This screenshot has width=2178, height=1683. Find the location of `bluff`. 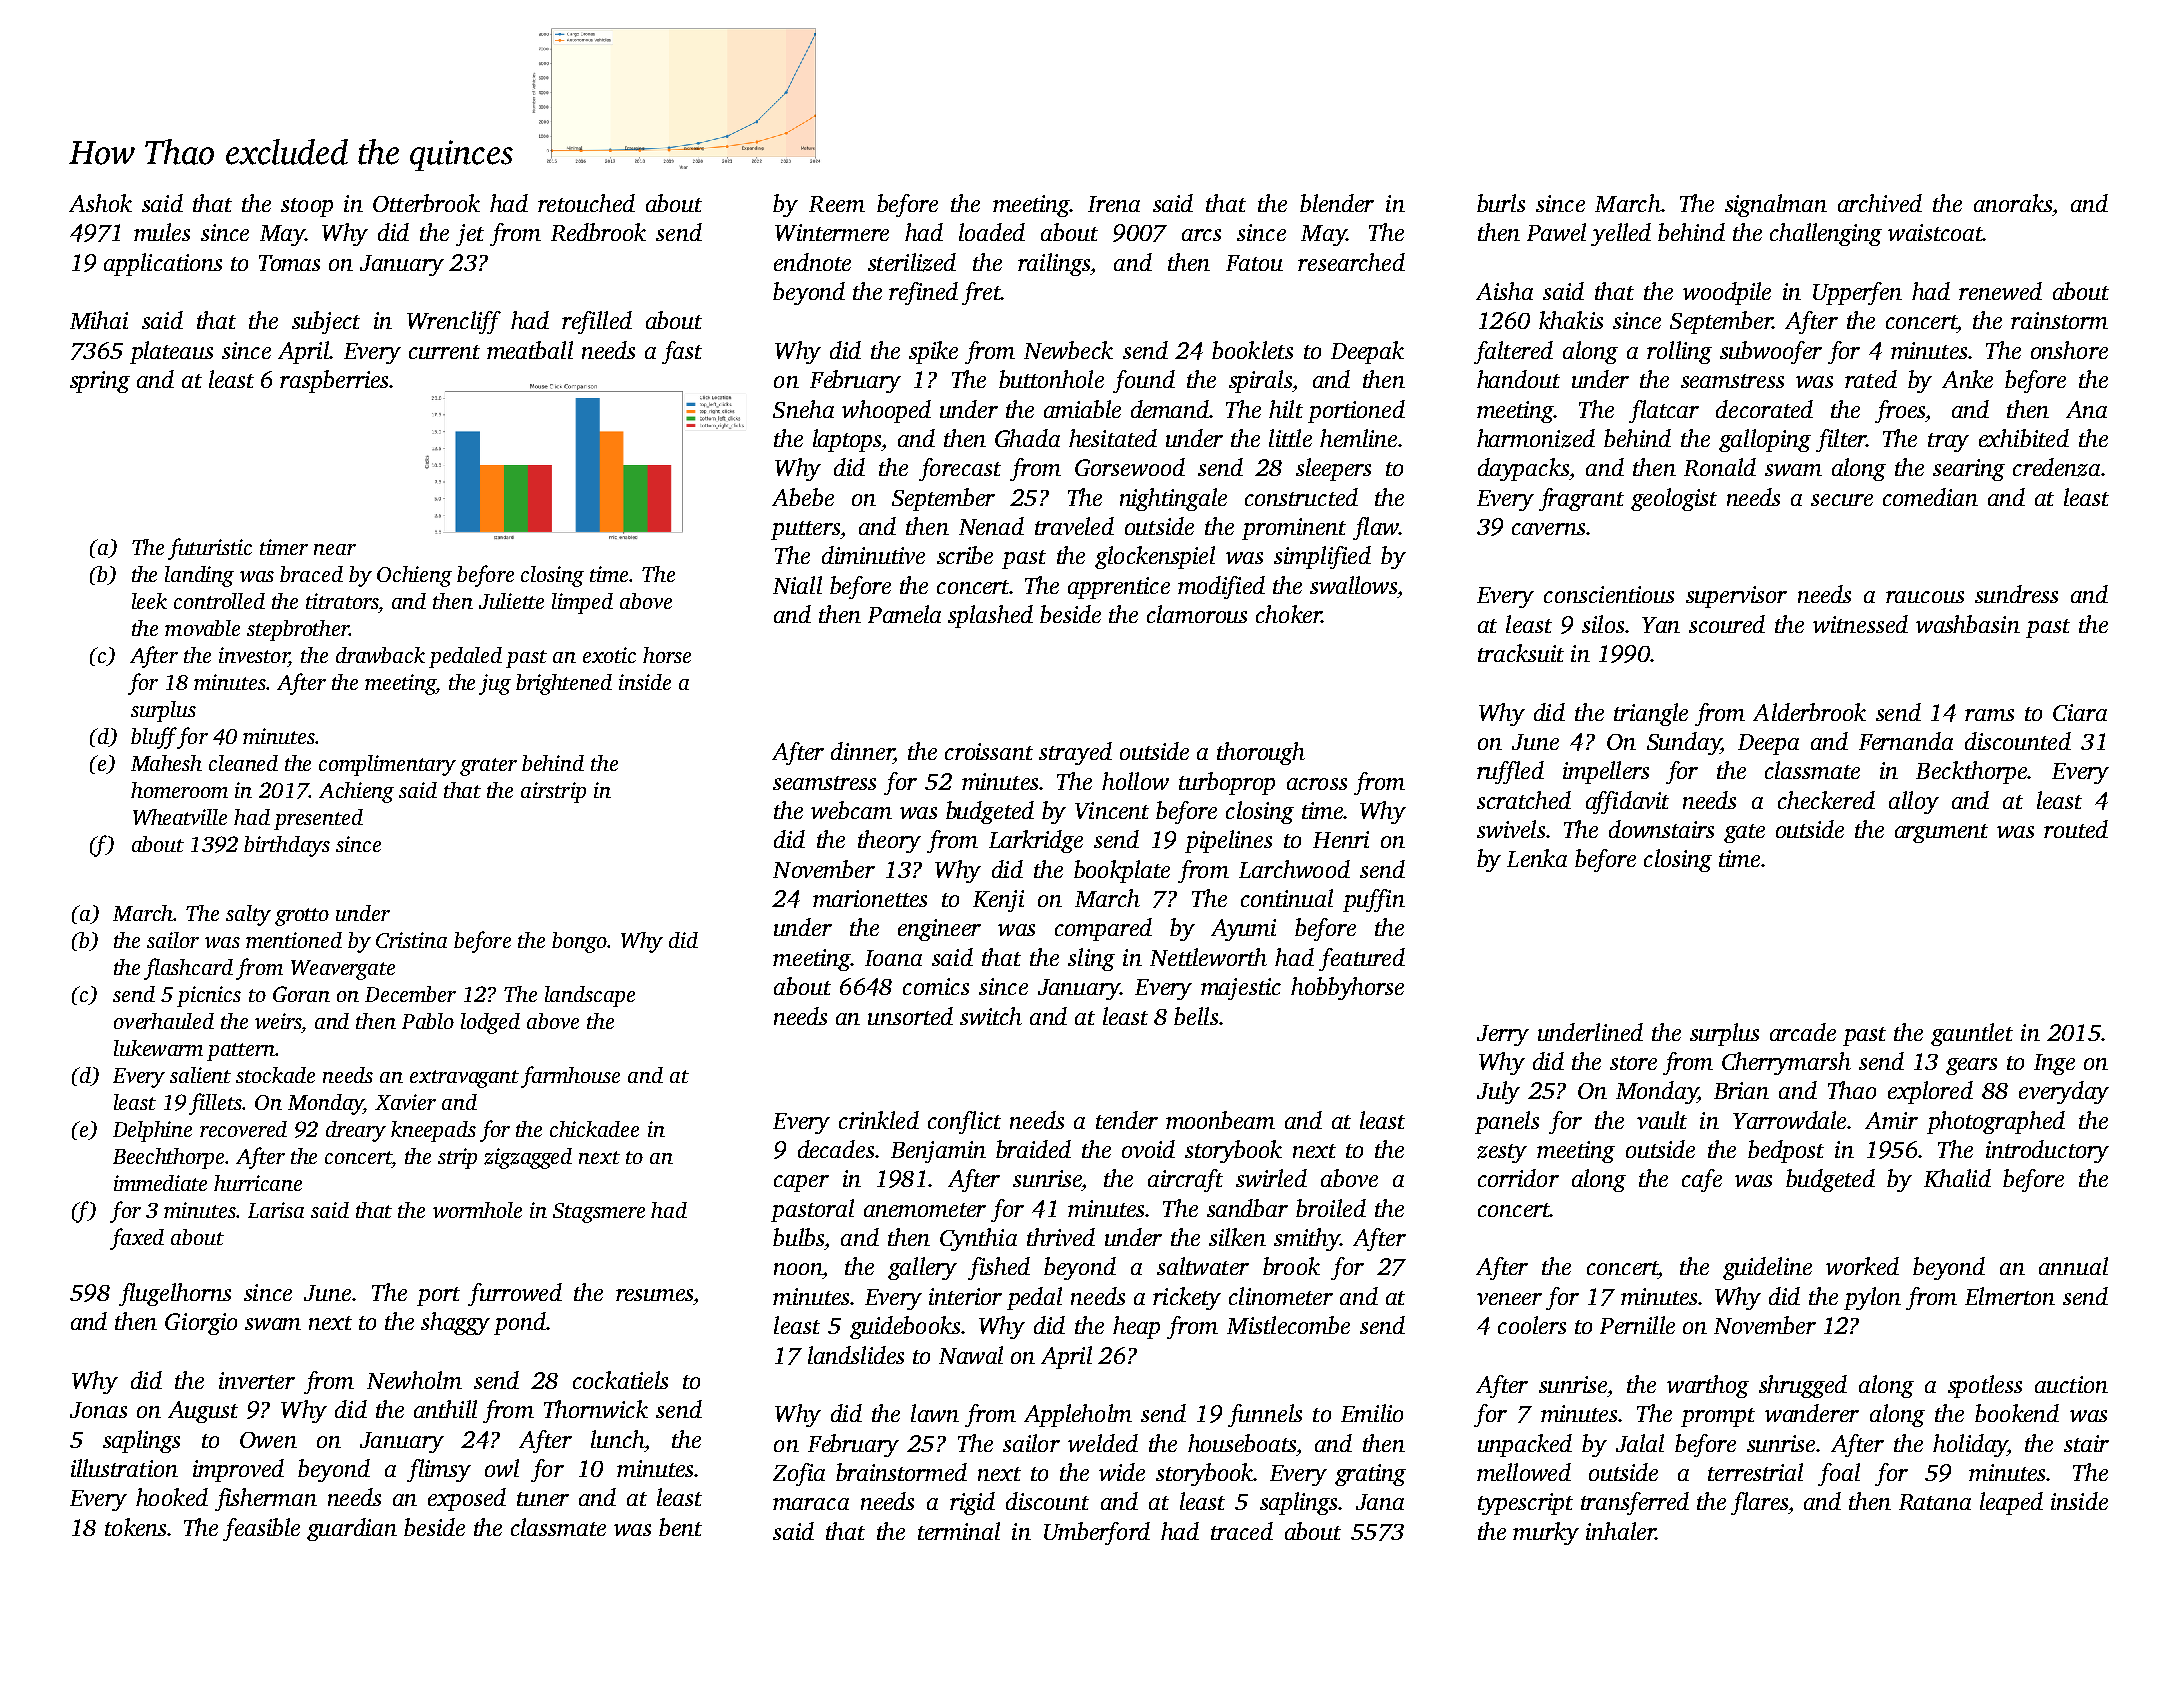

bluff is located at coordinates (154, 738).
